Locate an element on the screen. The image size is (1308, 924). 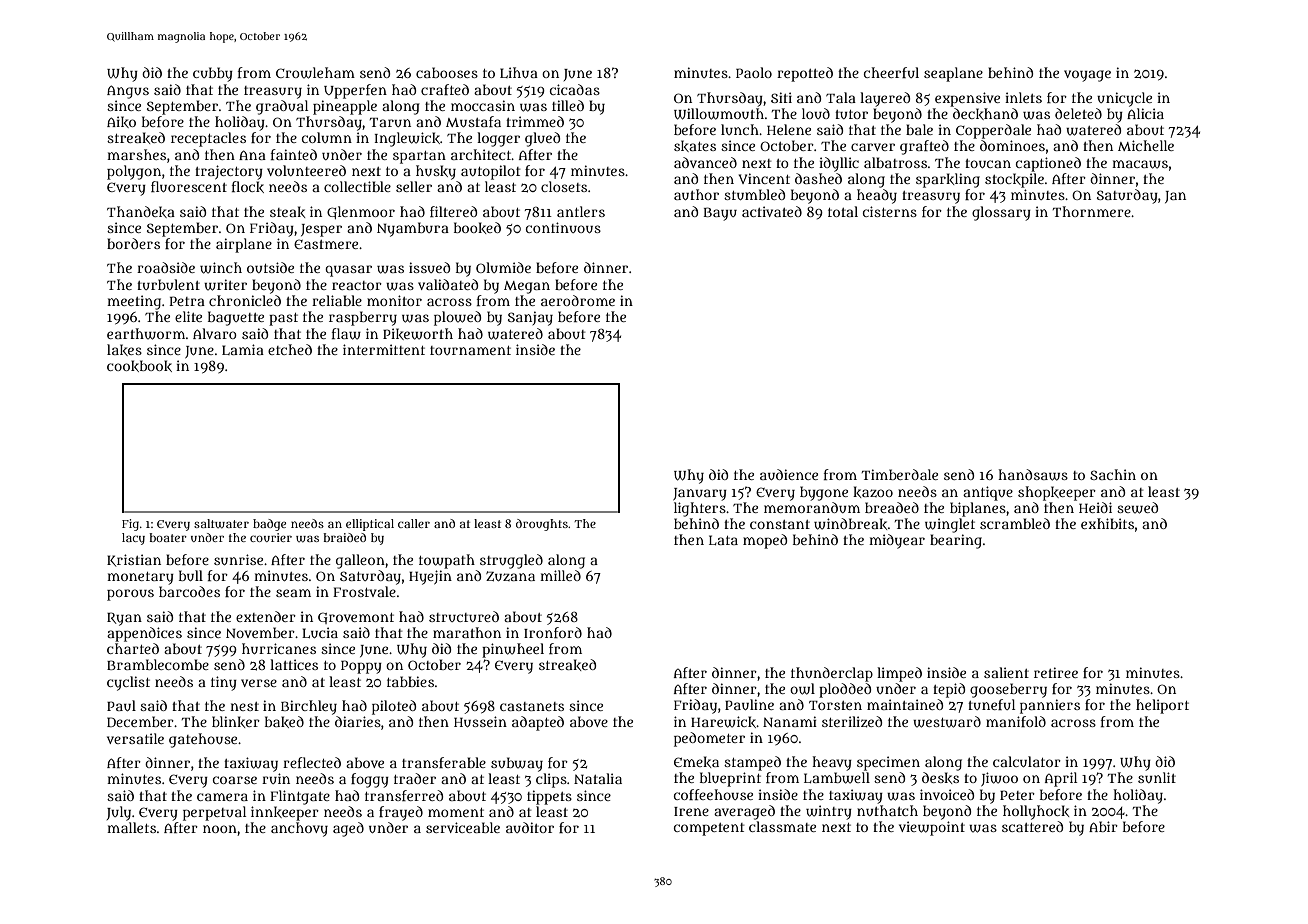
Bramblecombe is located at coordinates (158, 664).
